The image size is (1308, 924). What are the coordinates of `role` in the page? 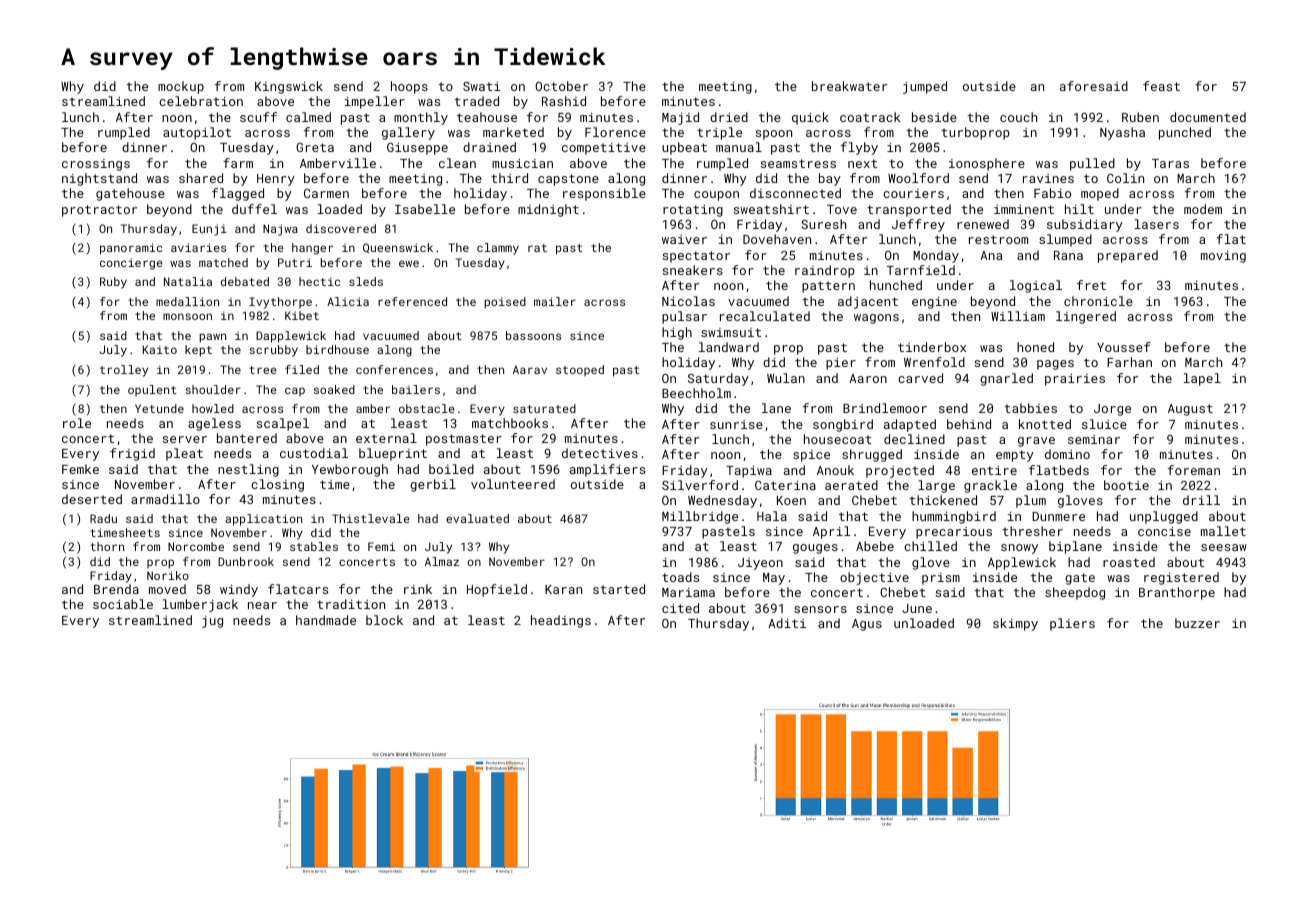 It's located at (77, 423).
